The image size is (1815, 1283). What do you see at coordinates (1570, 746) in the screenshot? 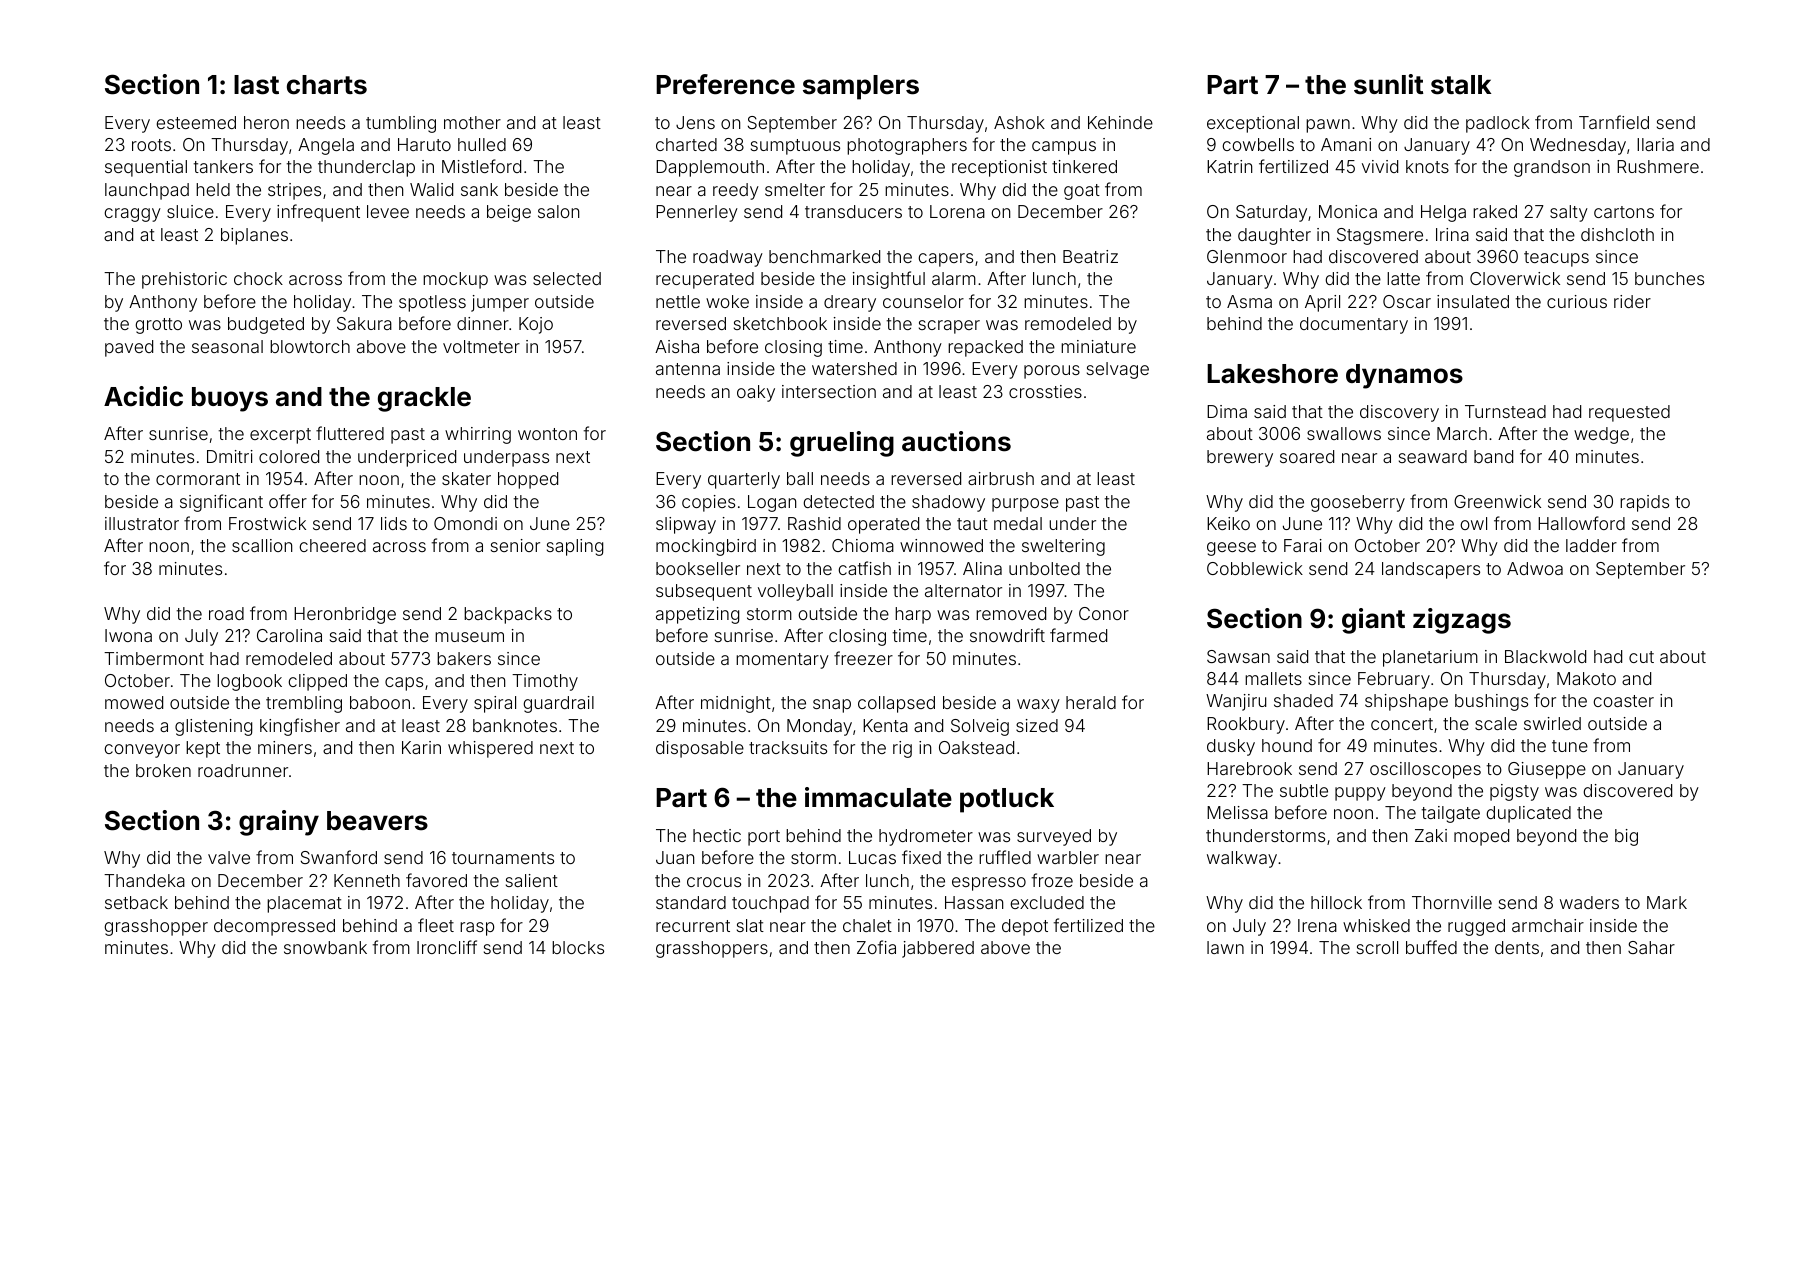
I see `tune` at bounding box center [1570, 746].
